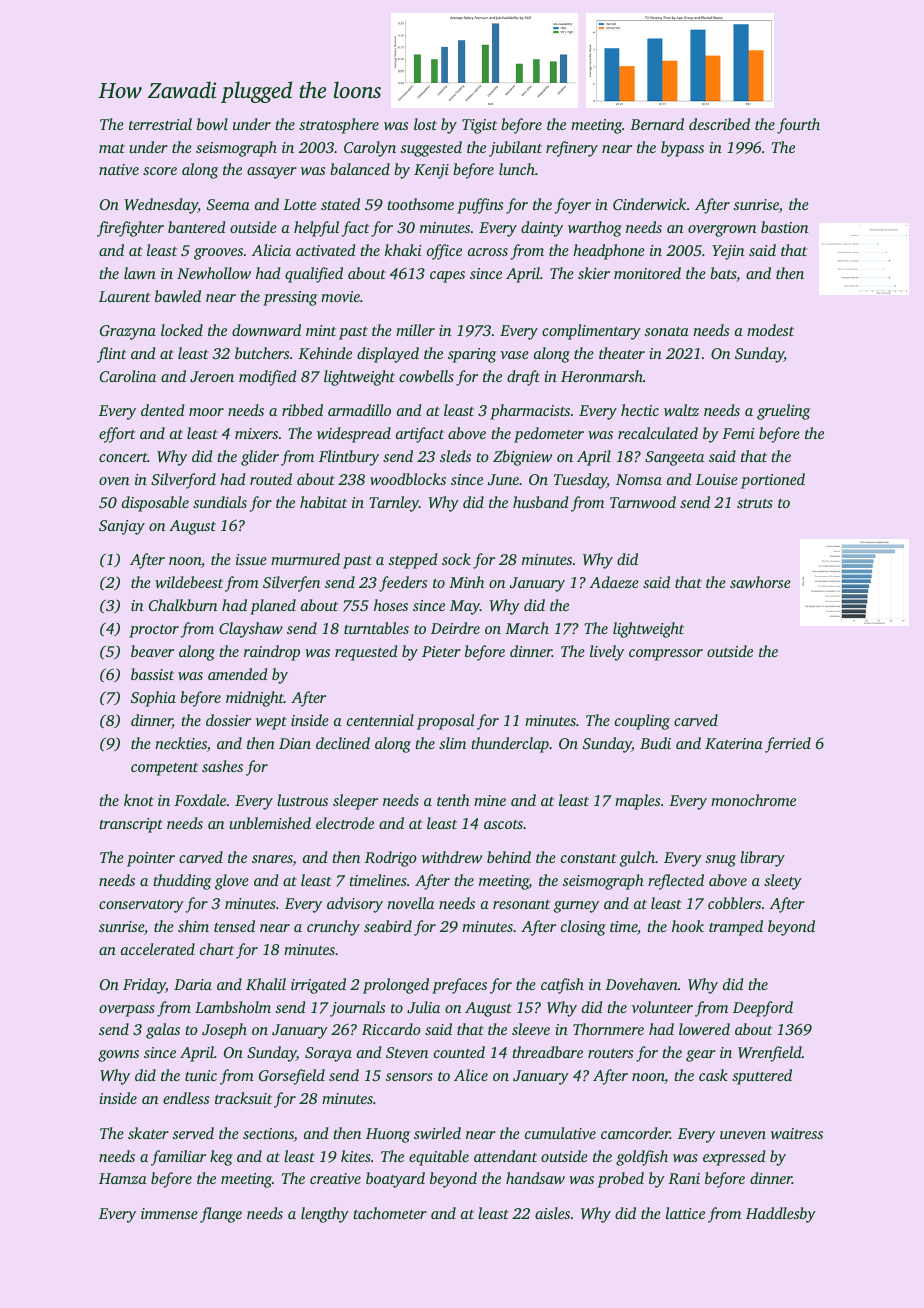 The image size is (924, 1308). Describe the element at coordinates (455, 628) in the document. I see `Deirdre` at that location.
